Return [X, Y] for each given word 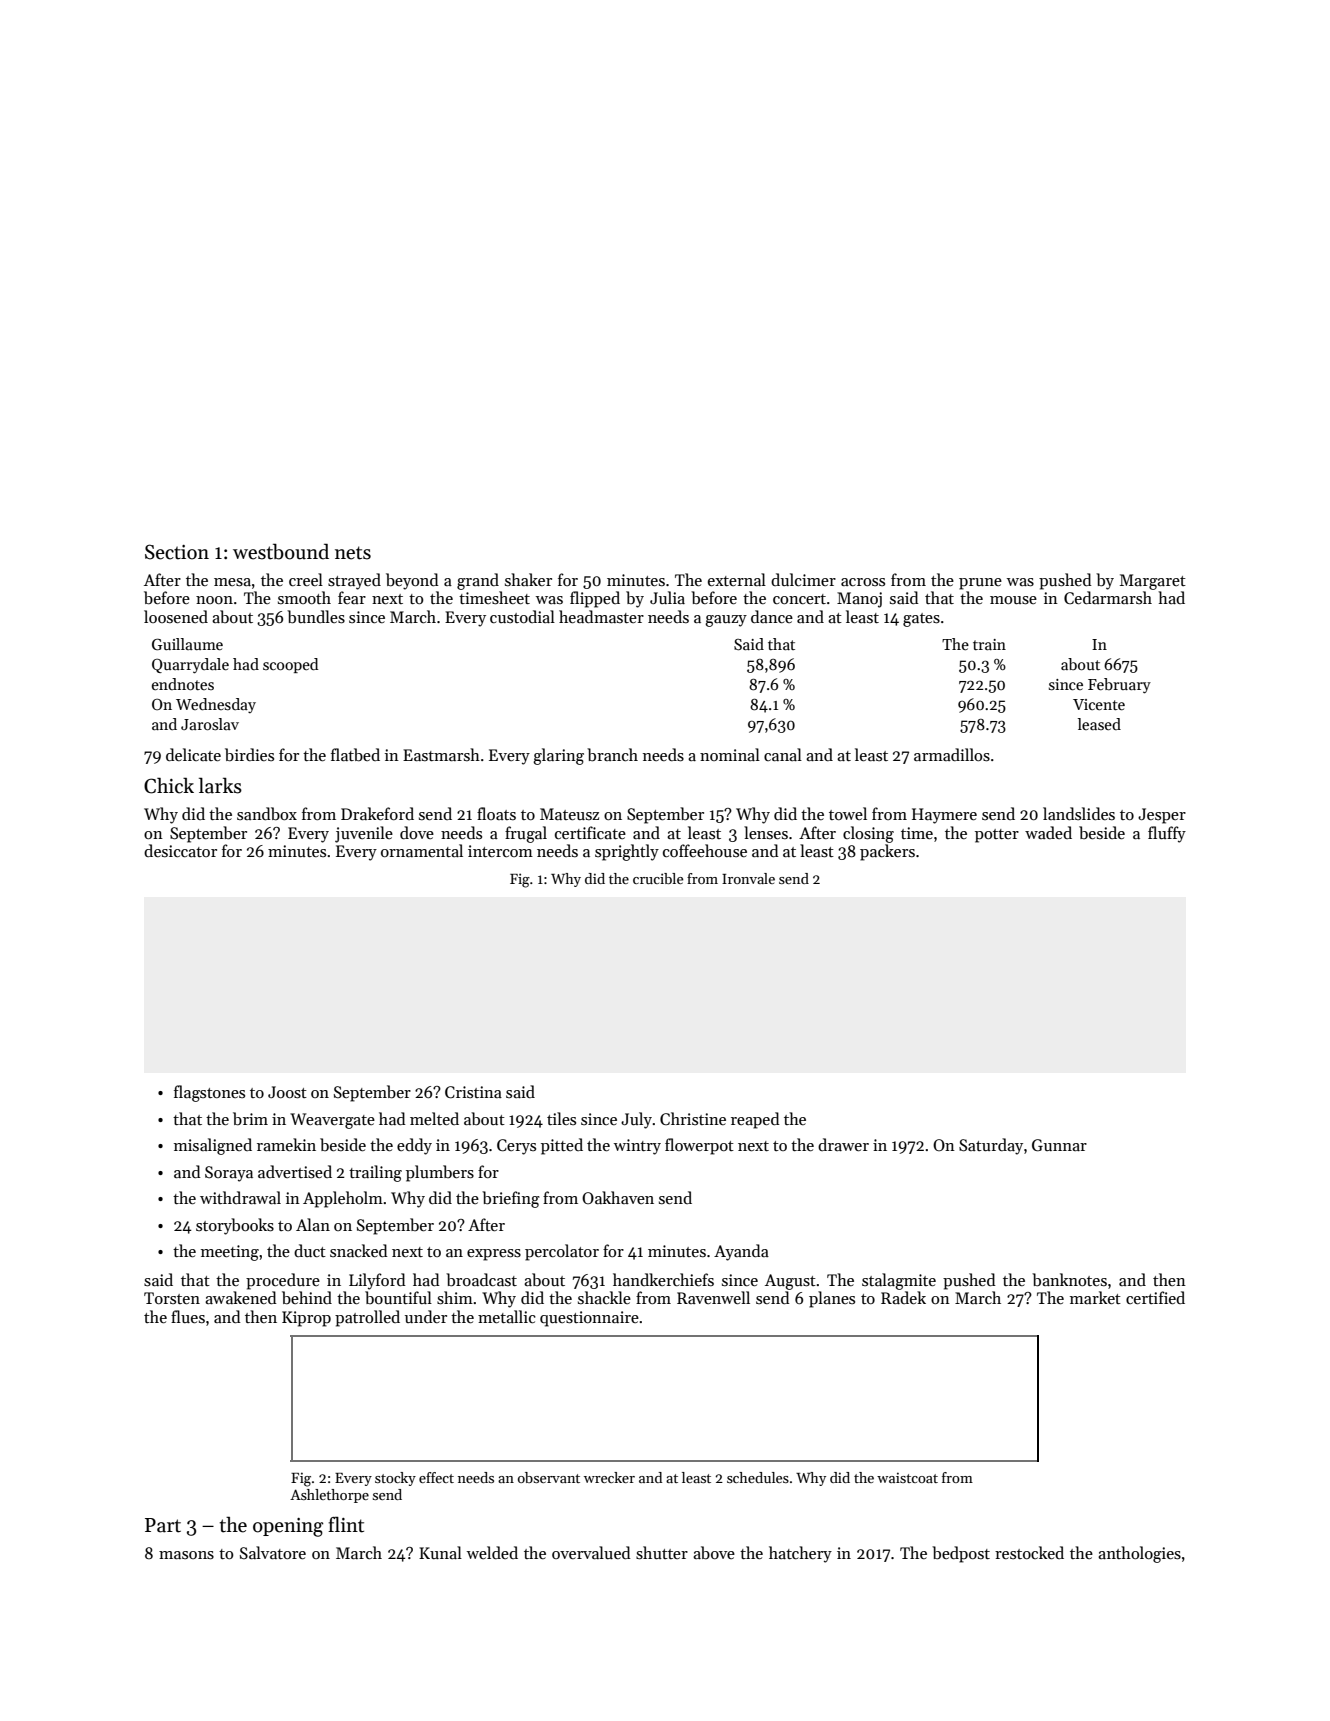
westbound [281, 551]
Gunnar [1059, 1145]
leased [1099, 724]
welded [492, 1552]
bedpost [961, 1554]
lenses [766, 832]
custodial [522, 616]
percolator [562, 1252]
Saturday [991, 1146]
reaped [755, 1120]
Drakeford [377, 813]
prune [980, 584]
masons [186, 1555]
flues [188, 1316]
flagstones [209, 1093]
